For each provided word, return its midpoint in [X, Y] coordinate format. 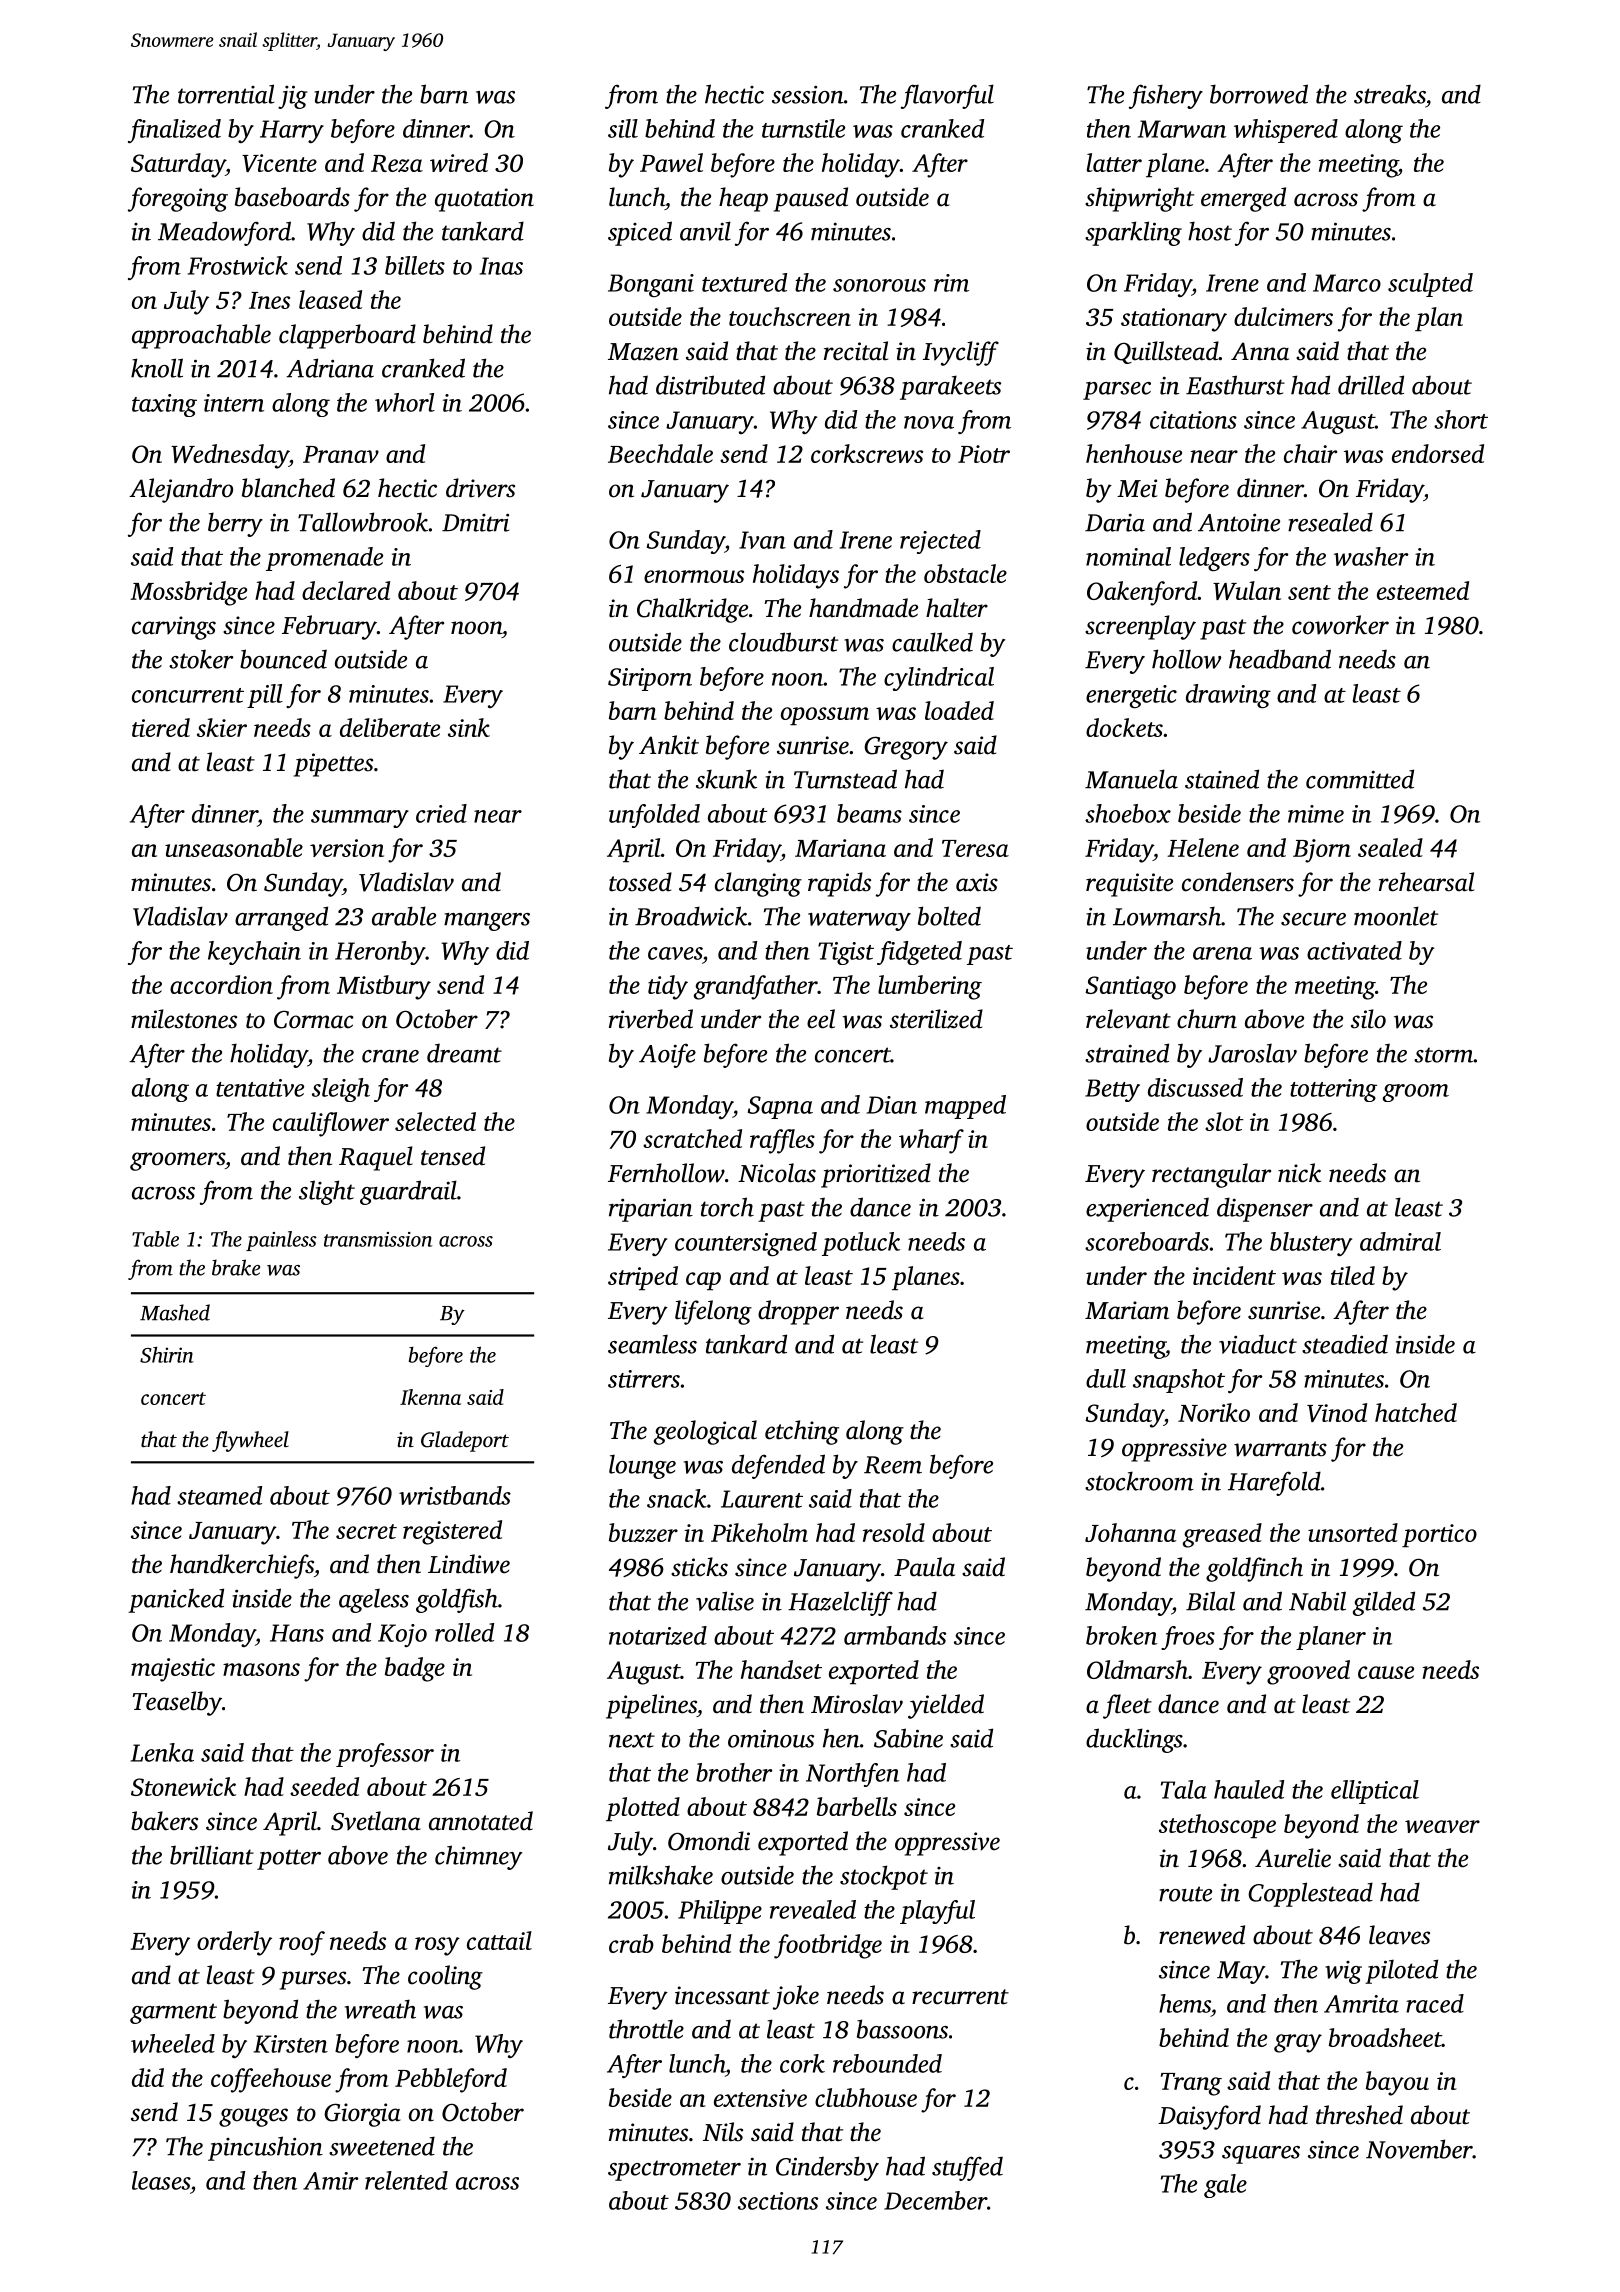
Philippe [720, 1912]
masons [261, 1669]
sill [623, 128]
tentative [260, 1088]
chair [1310, 453]
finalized [174, 131]
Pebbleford [451, 2080]
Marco [1347, 283]
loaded [959, 710]
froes [1188, 1638]
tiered [161, 727]
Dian [892, 1105]
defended [778, 1466]
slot [1224, 1121]
